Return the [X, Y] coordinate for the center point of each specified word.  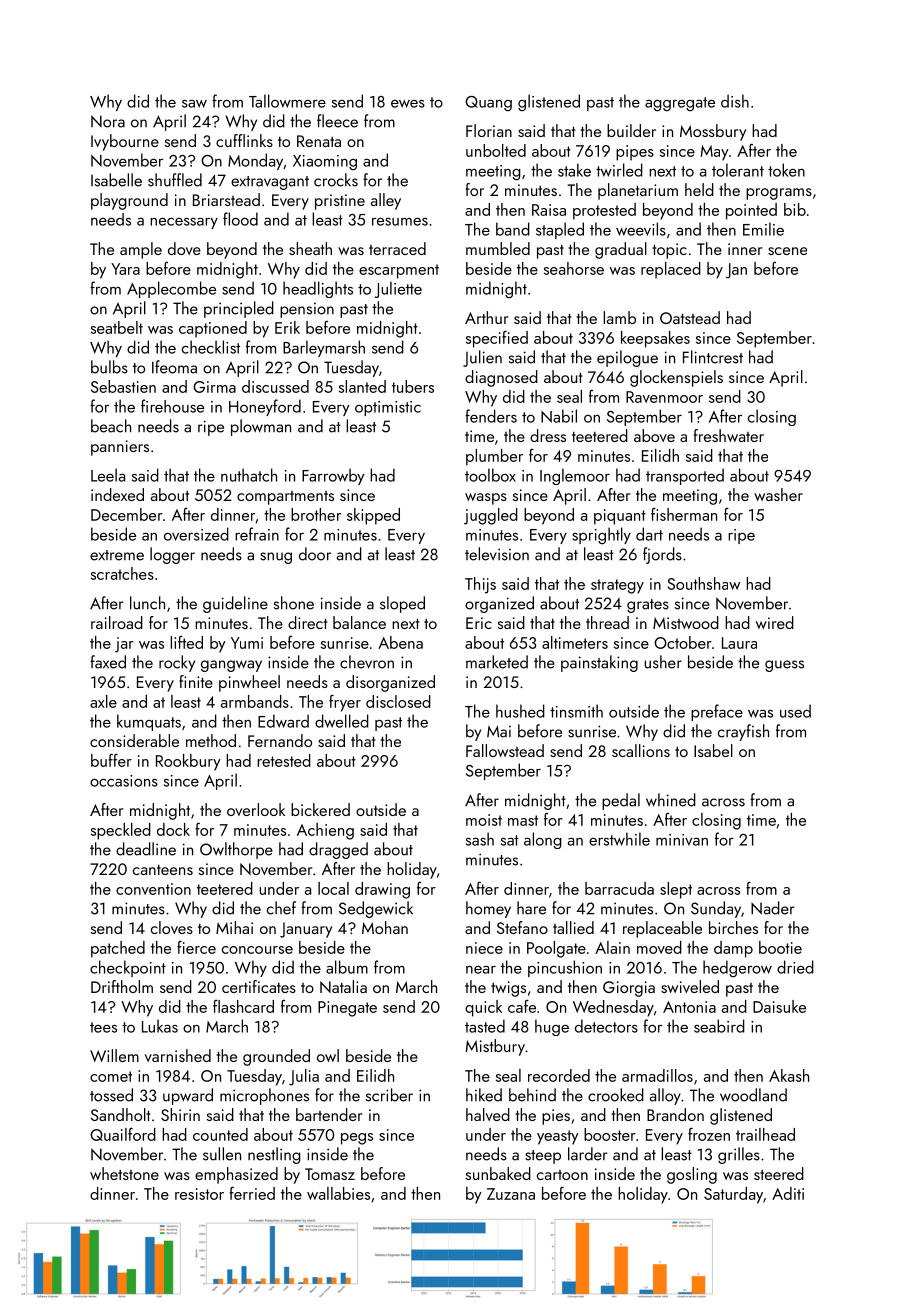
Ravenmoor [664, 397]
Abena [400, 642]
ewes [408, 104]
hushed [520, 711]
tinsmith [576, 711]
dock [173, 829]
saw [194, 104]
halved [488, 1114]
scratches [122, 573]
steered [779, 1173]
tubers [413, 386]
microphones [264, 1096]
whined [671, 800]
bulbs [109, 367]
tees [103, 1027]
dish [735, 101]
